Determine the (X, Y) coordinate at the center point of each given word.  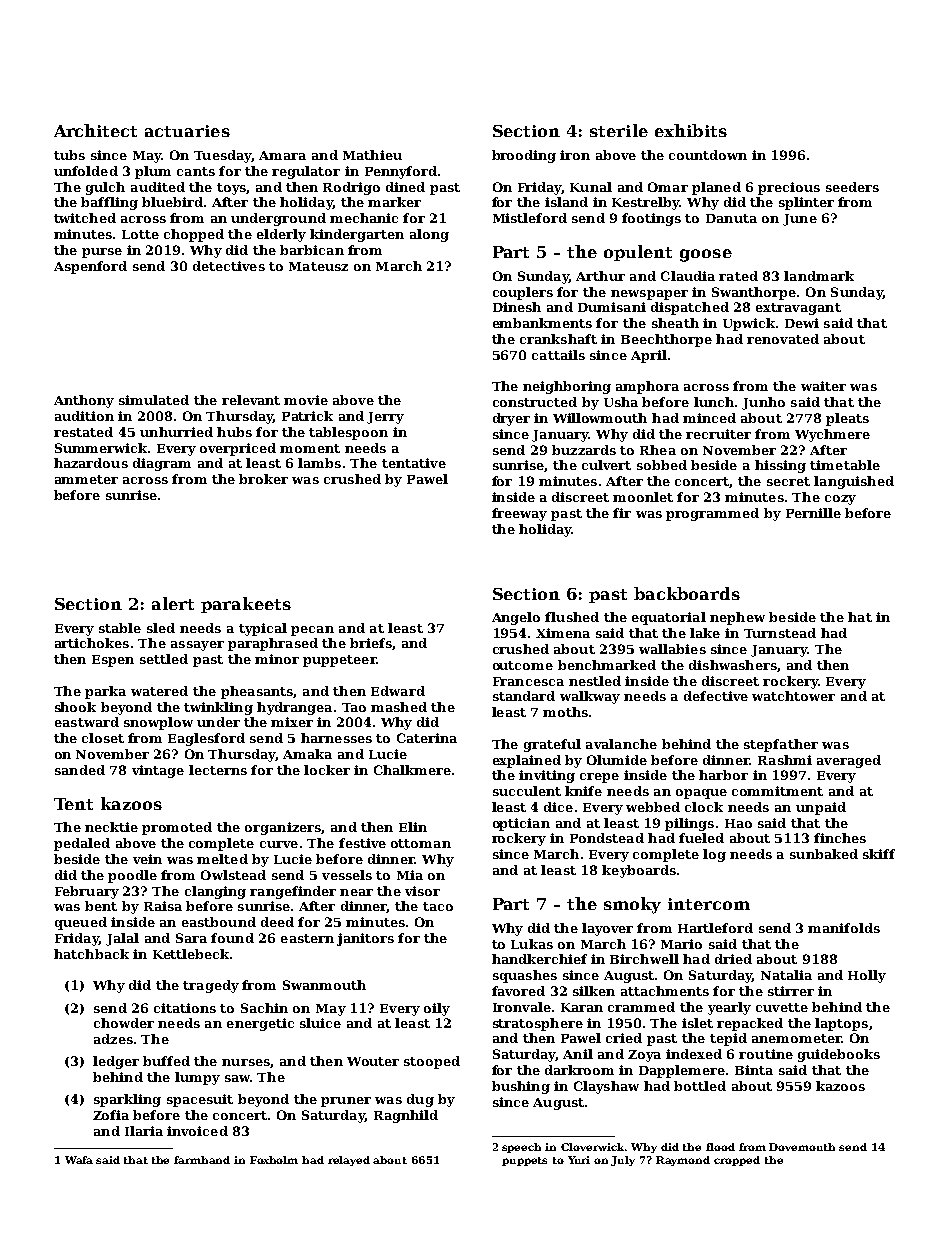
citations (185, 1008)
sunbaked (824, 854)
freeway (519, 514)
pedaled (82, 844)
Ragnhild (406, 1116)
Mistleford (530, 218)
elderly (281, 235)
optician (521, 824)
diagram (162, 464)
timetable (845, 465)
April (649, 356)
